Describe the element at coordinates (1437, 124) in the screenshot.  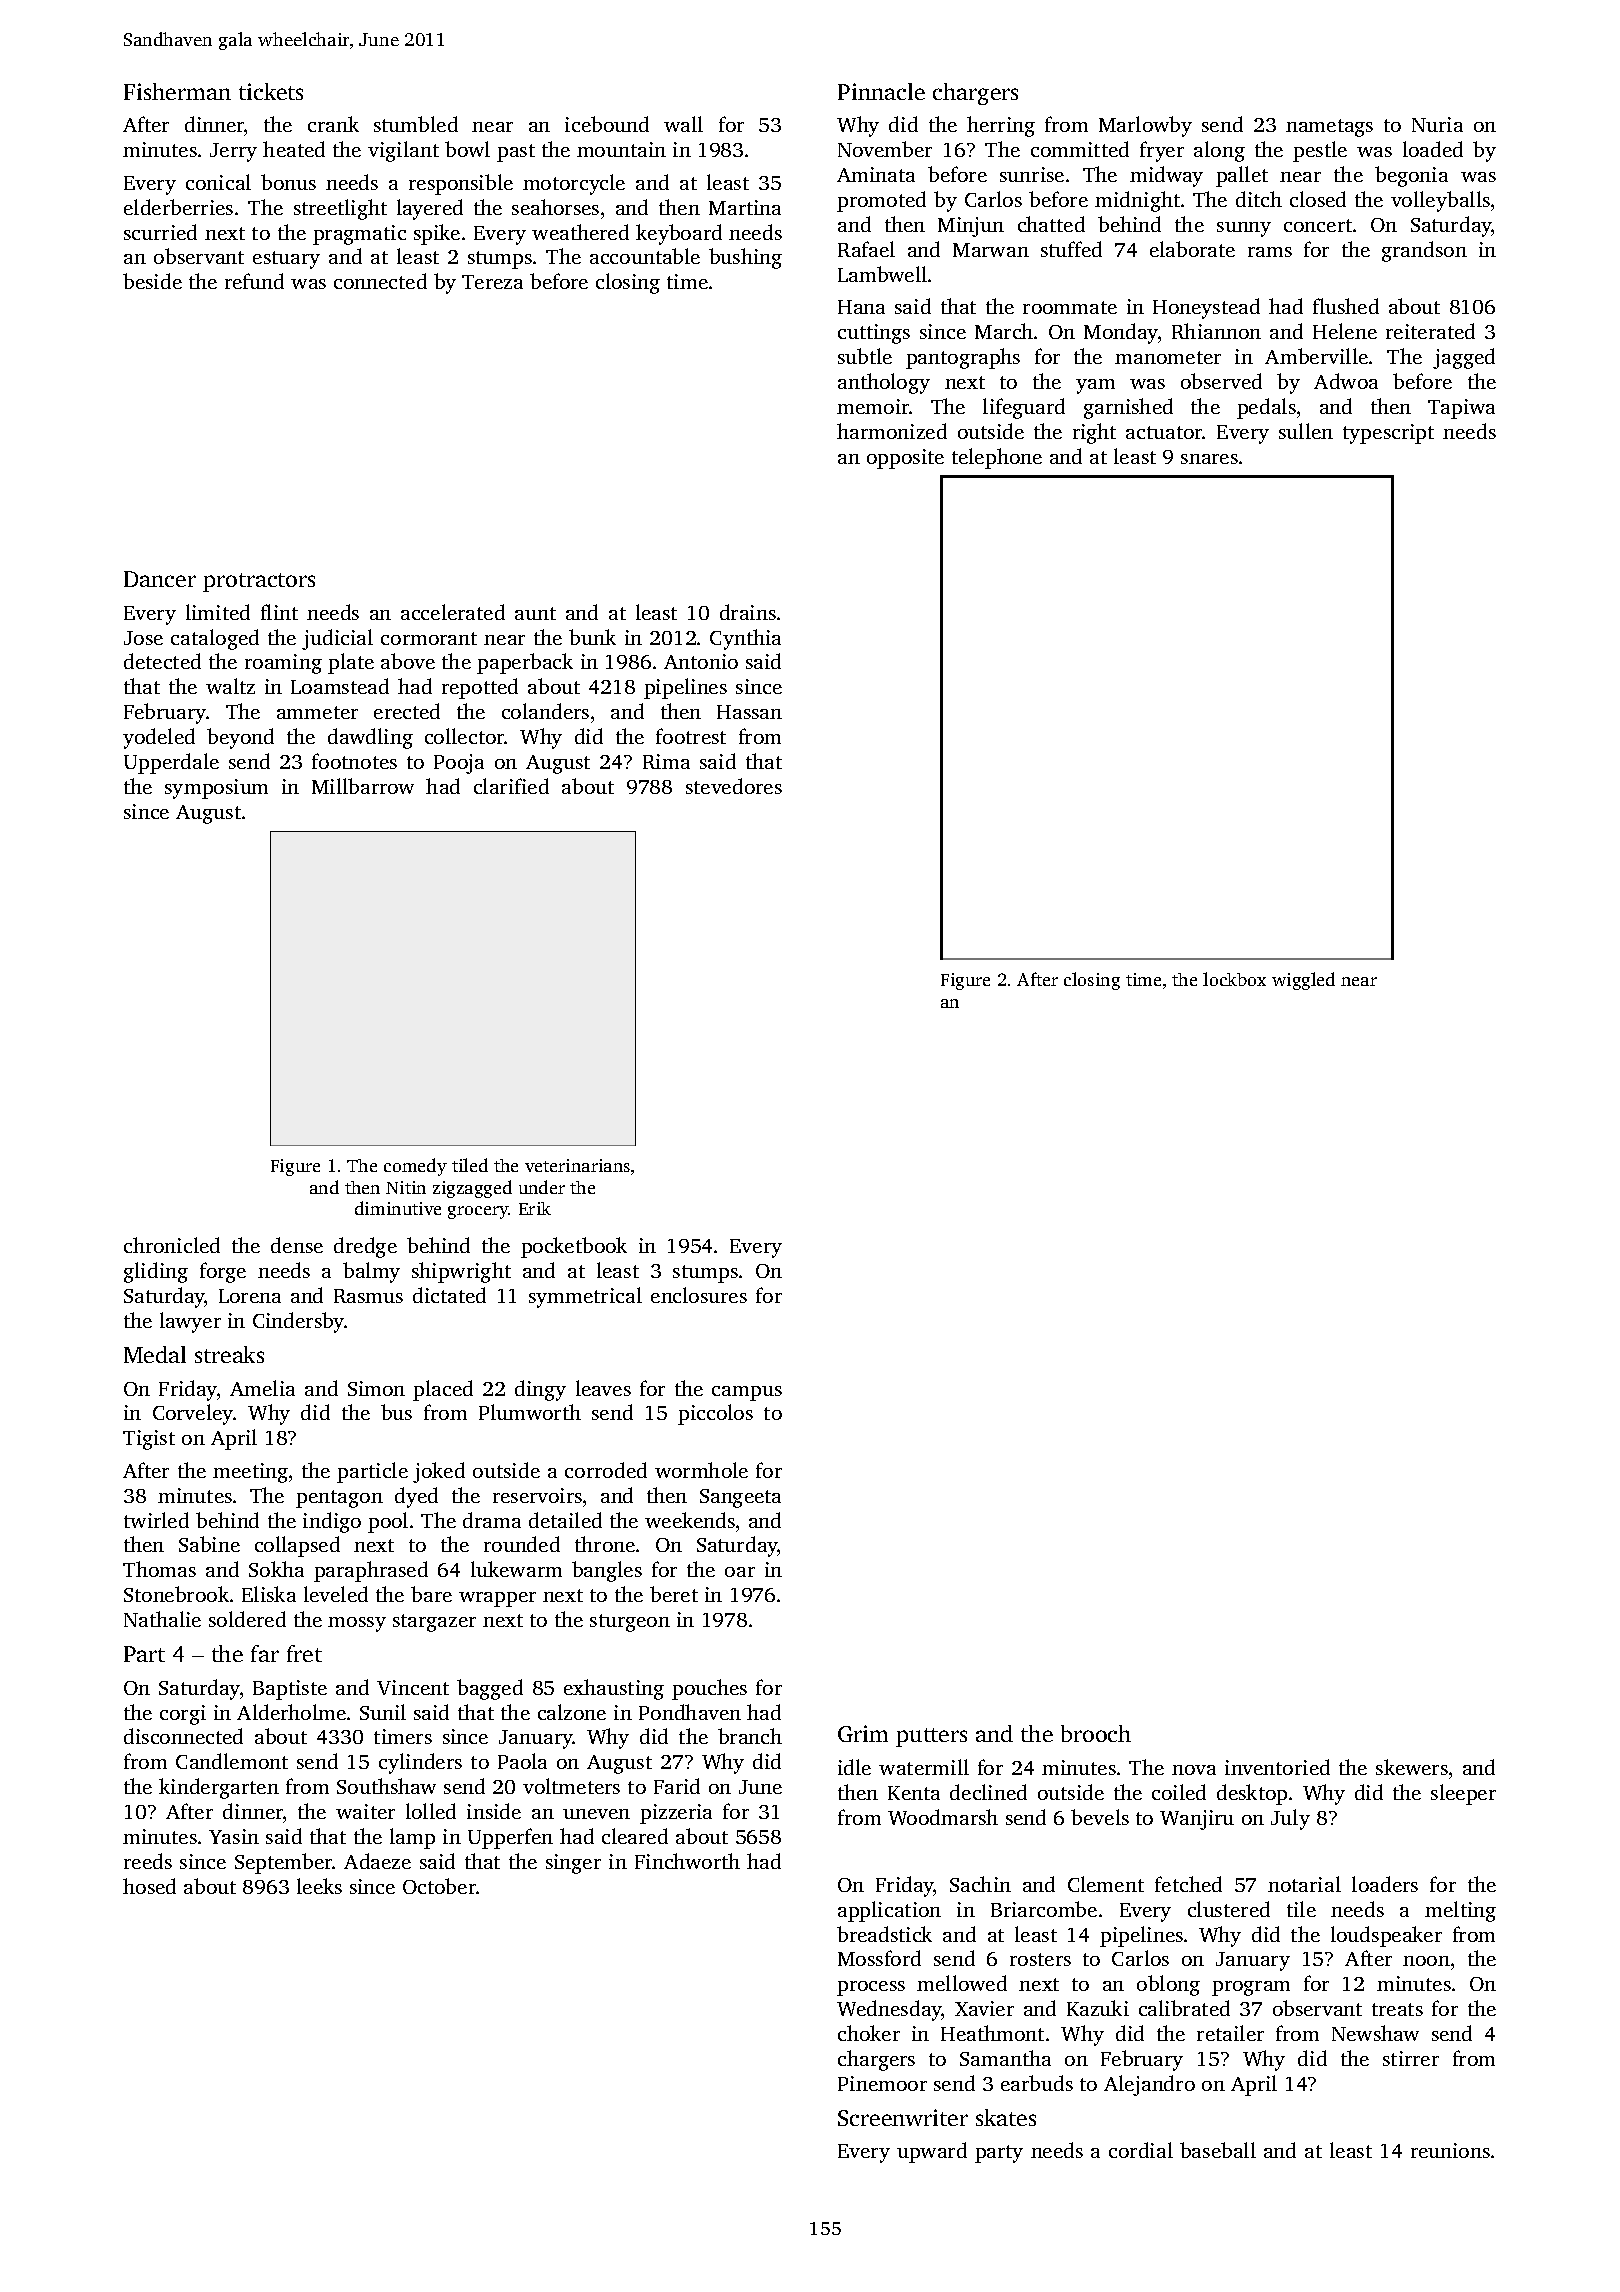
I see `Nuria` at that location.
